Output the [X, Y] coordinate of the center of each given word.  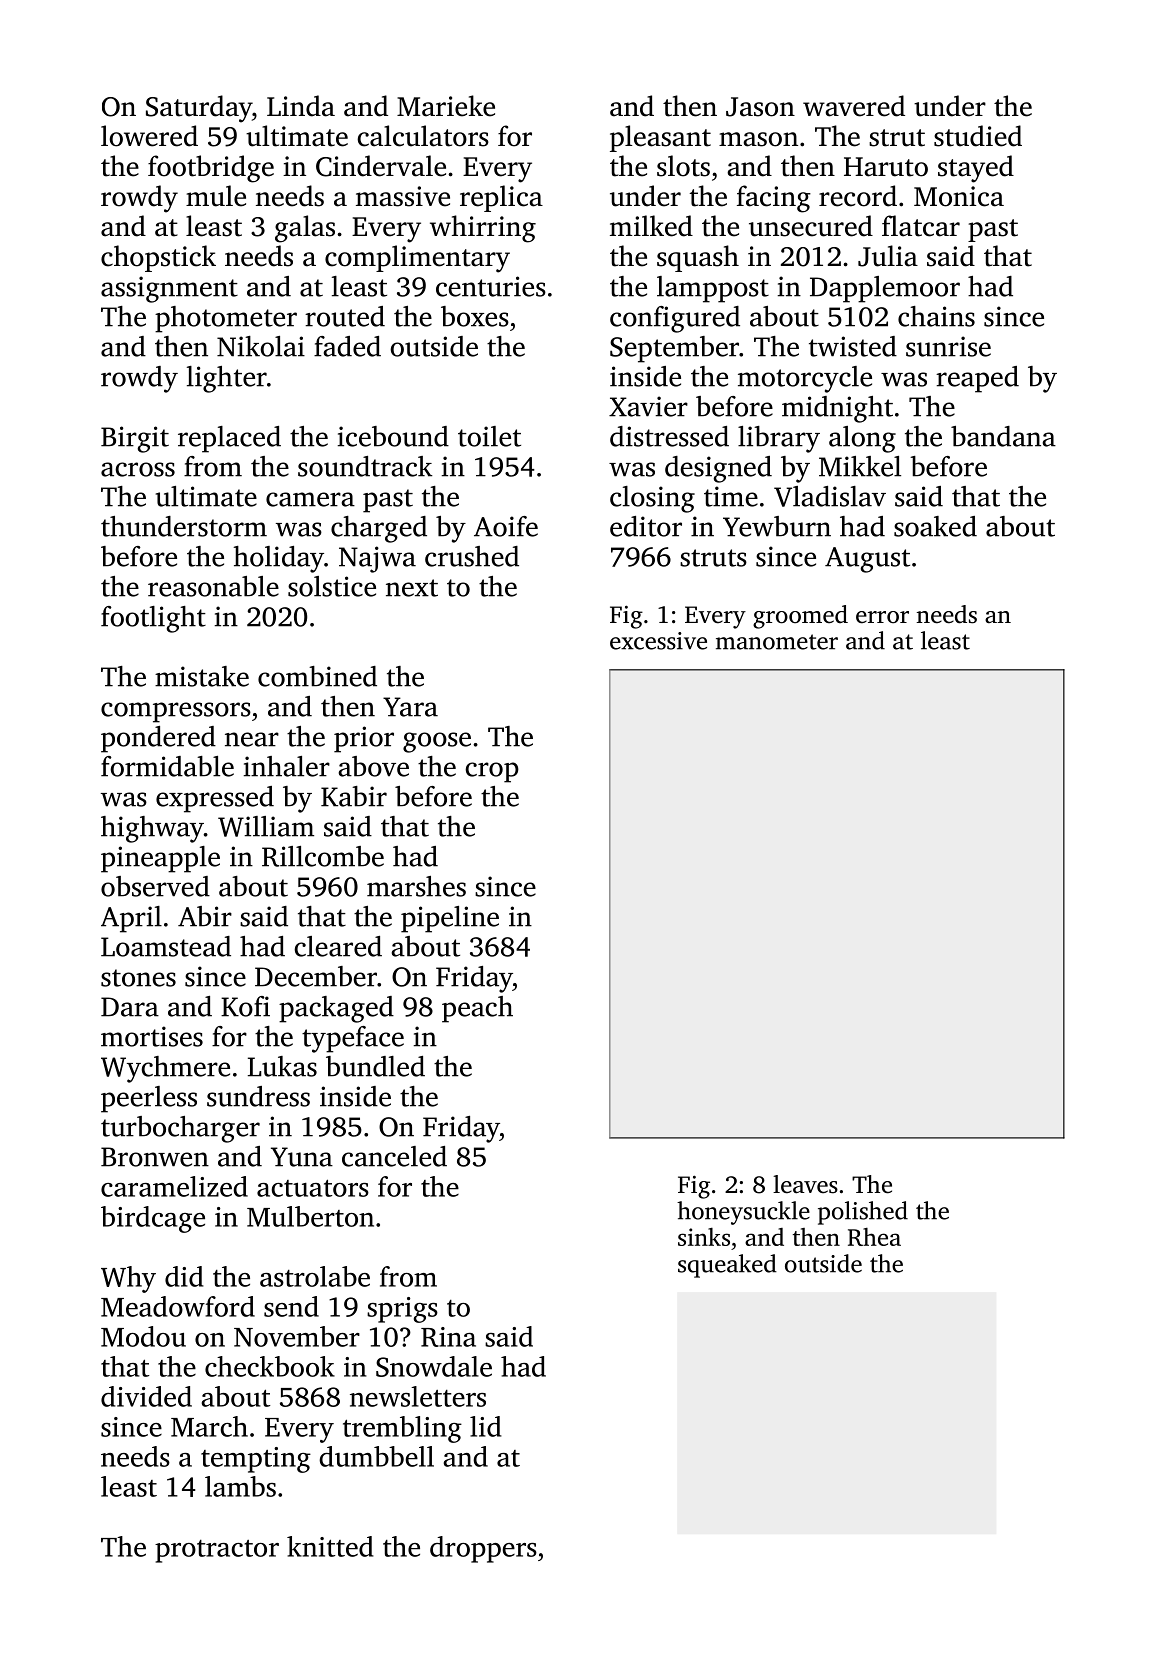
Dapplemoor [885, 289]
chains [936, 316]
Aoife [506, 526]
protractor [217, 1551]
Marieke [446, 106]
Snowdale [434, 1366]
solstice [332, 586]
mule [216, 196]
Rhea [874, 1237]
